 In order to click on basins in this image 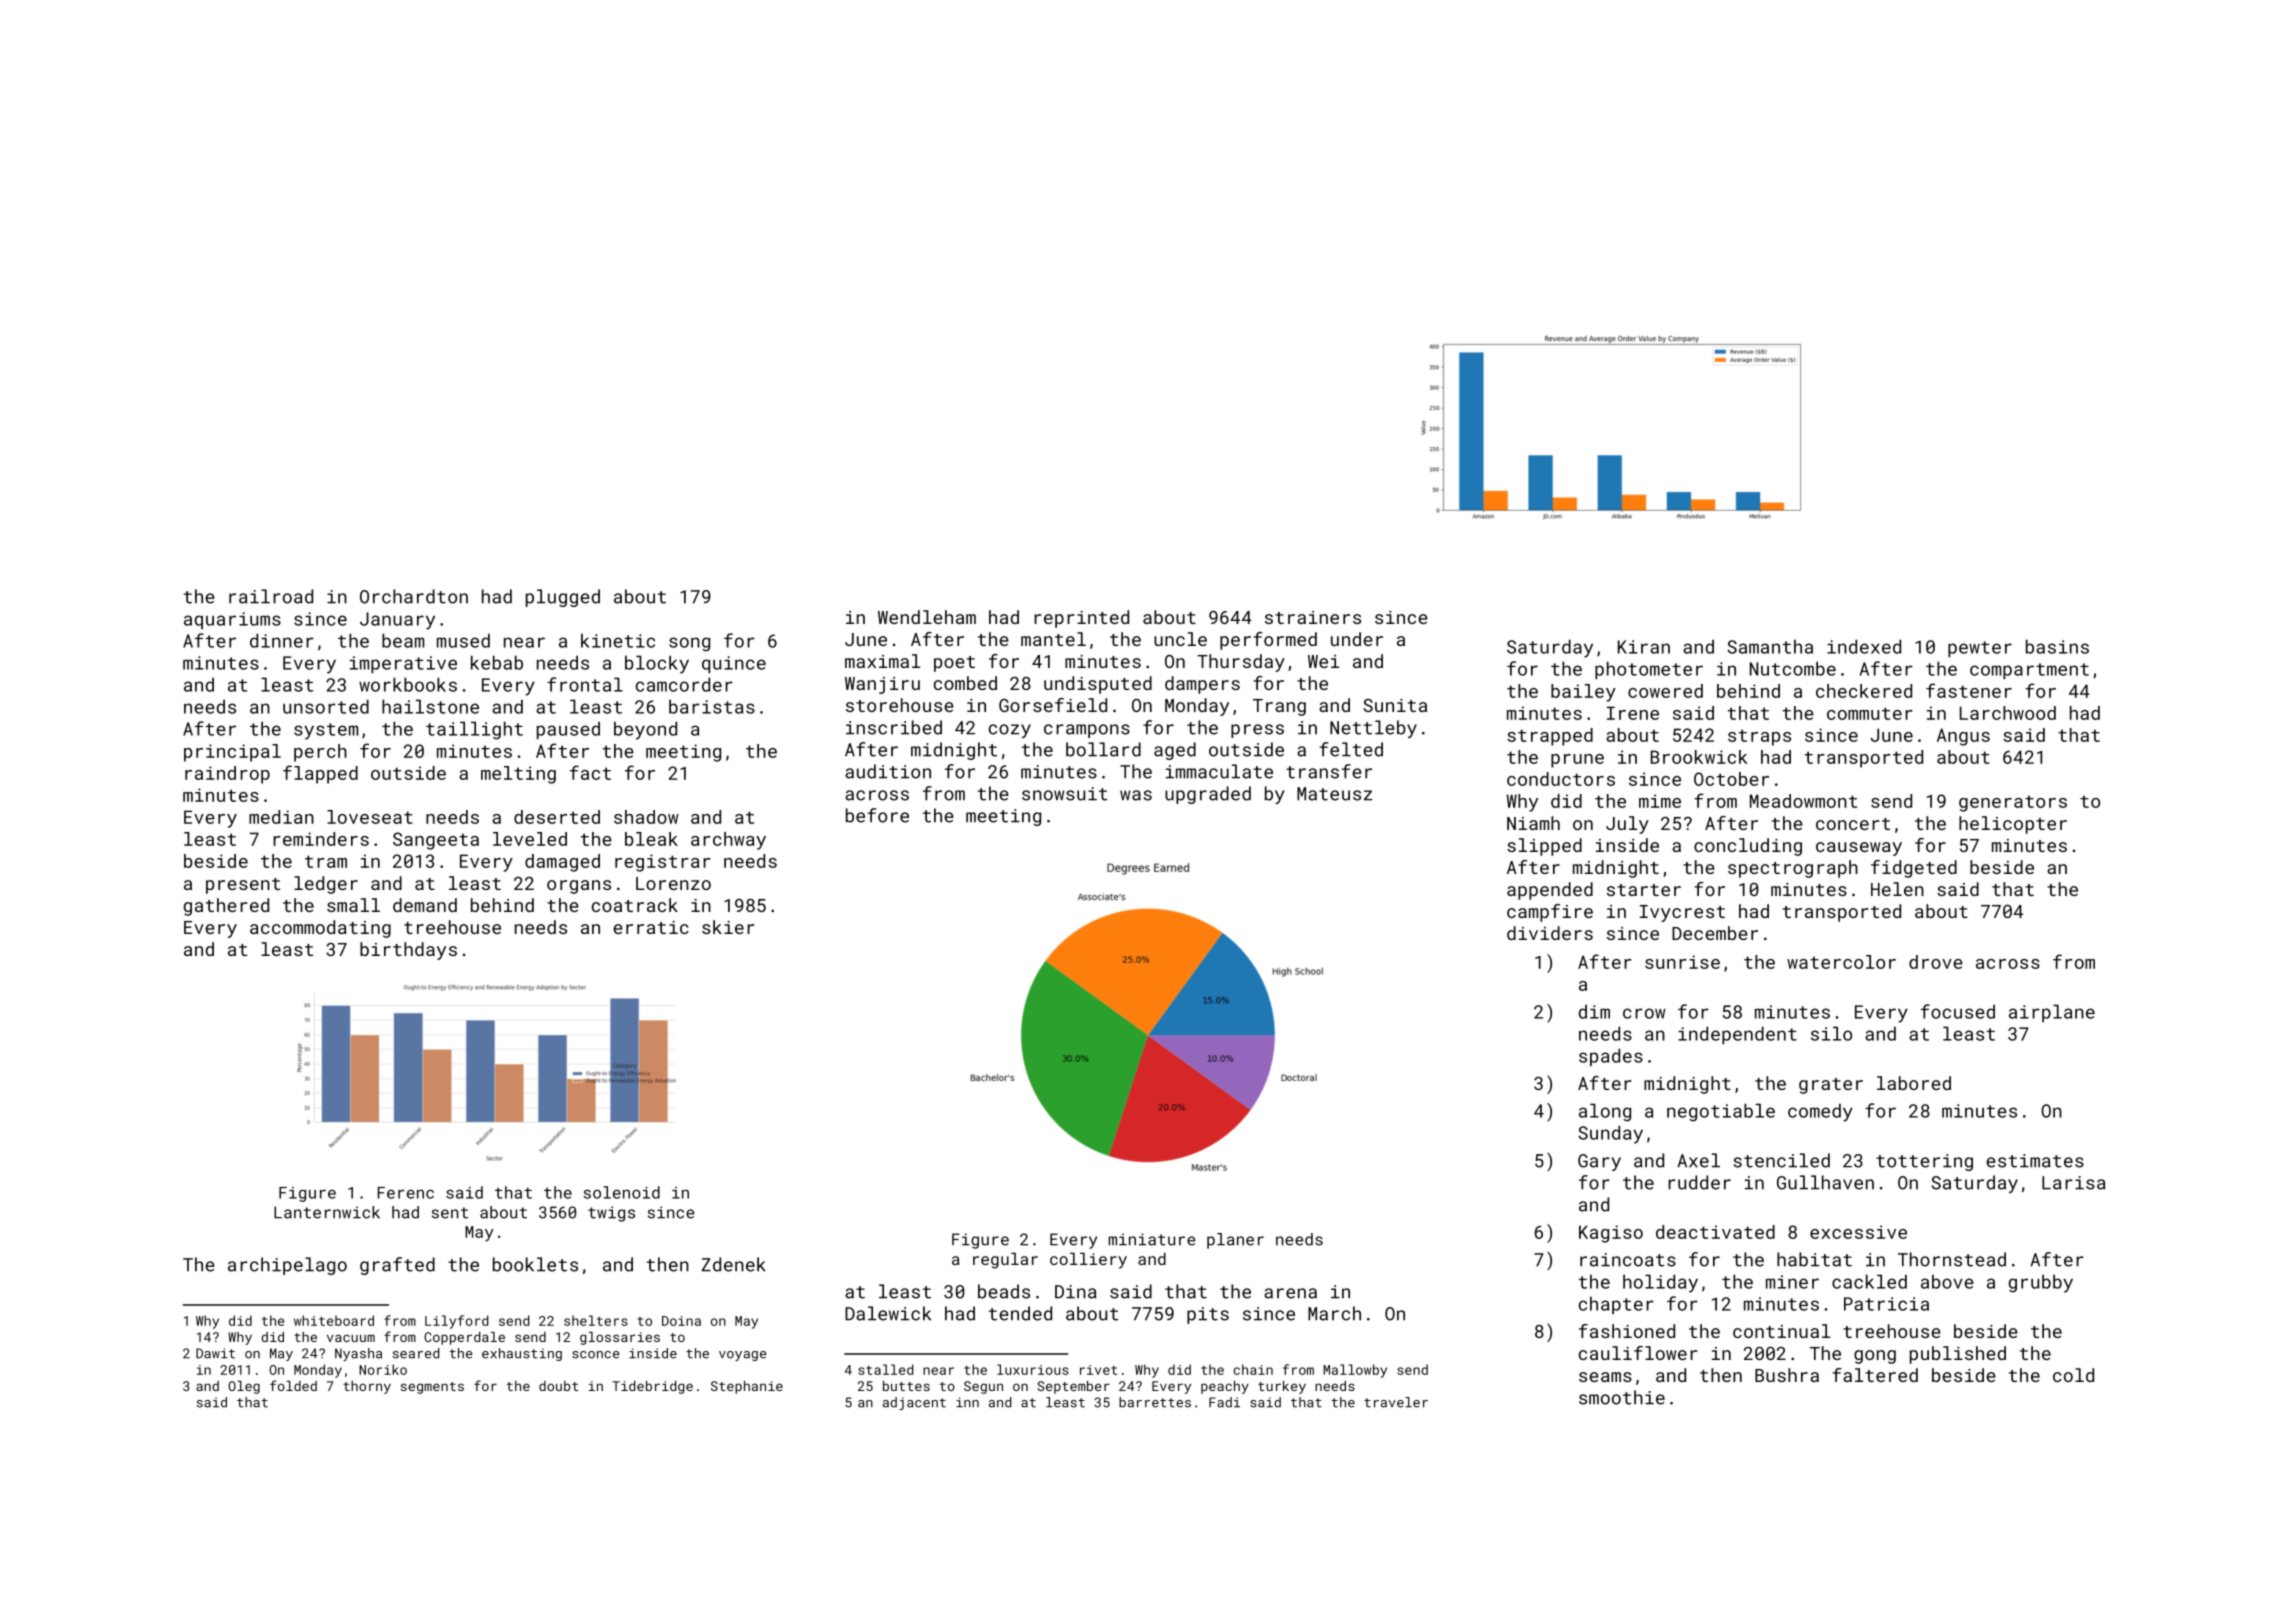, I will do `click(2057, 646)`.
